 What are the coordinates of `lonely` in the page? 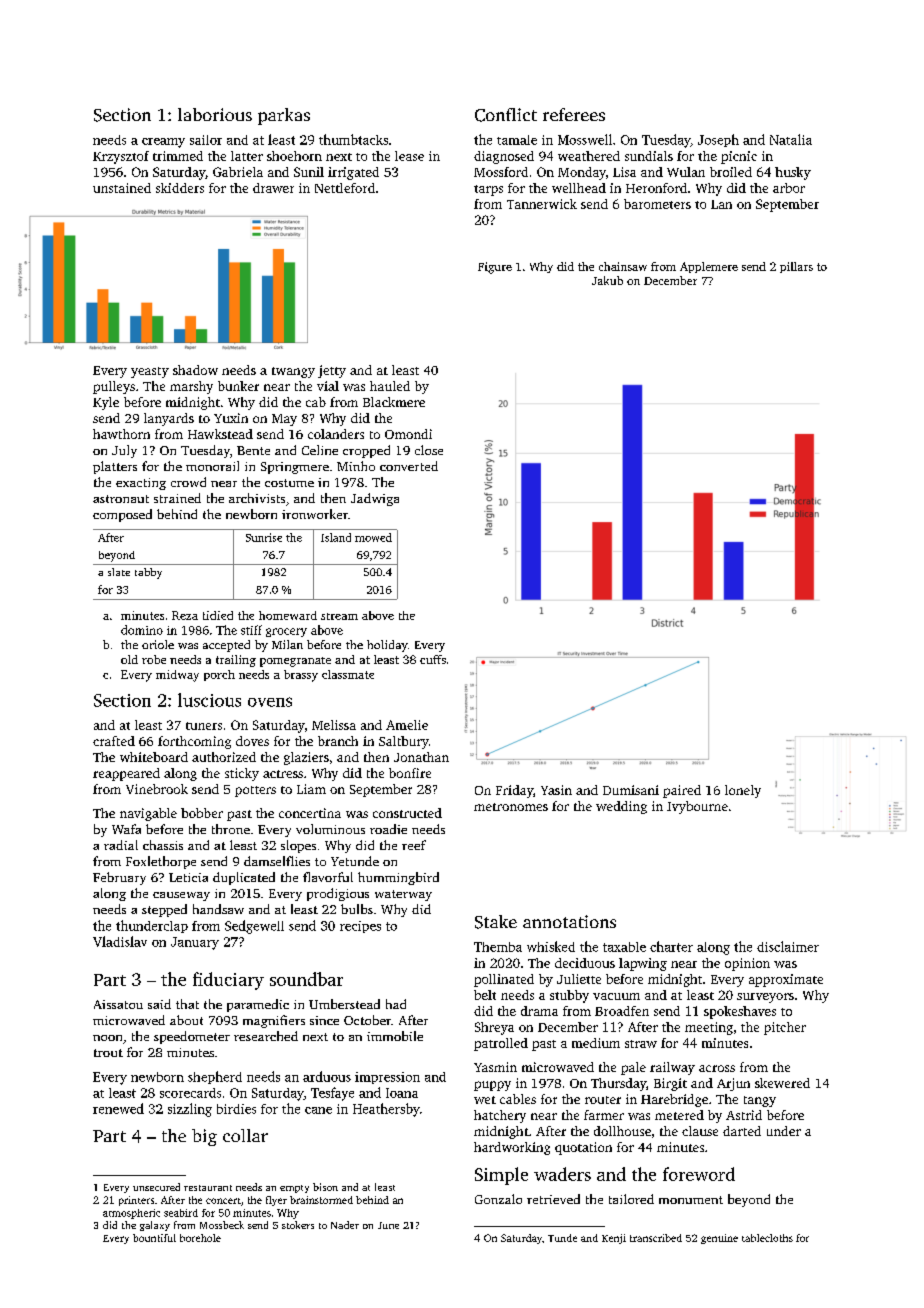 It's located at (743, 791).
